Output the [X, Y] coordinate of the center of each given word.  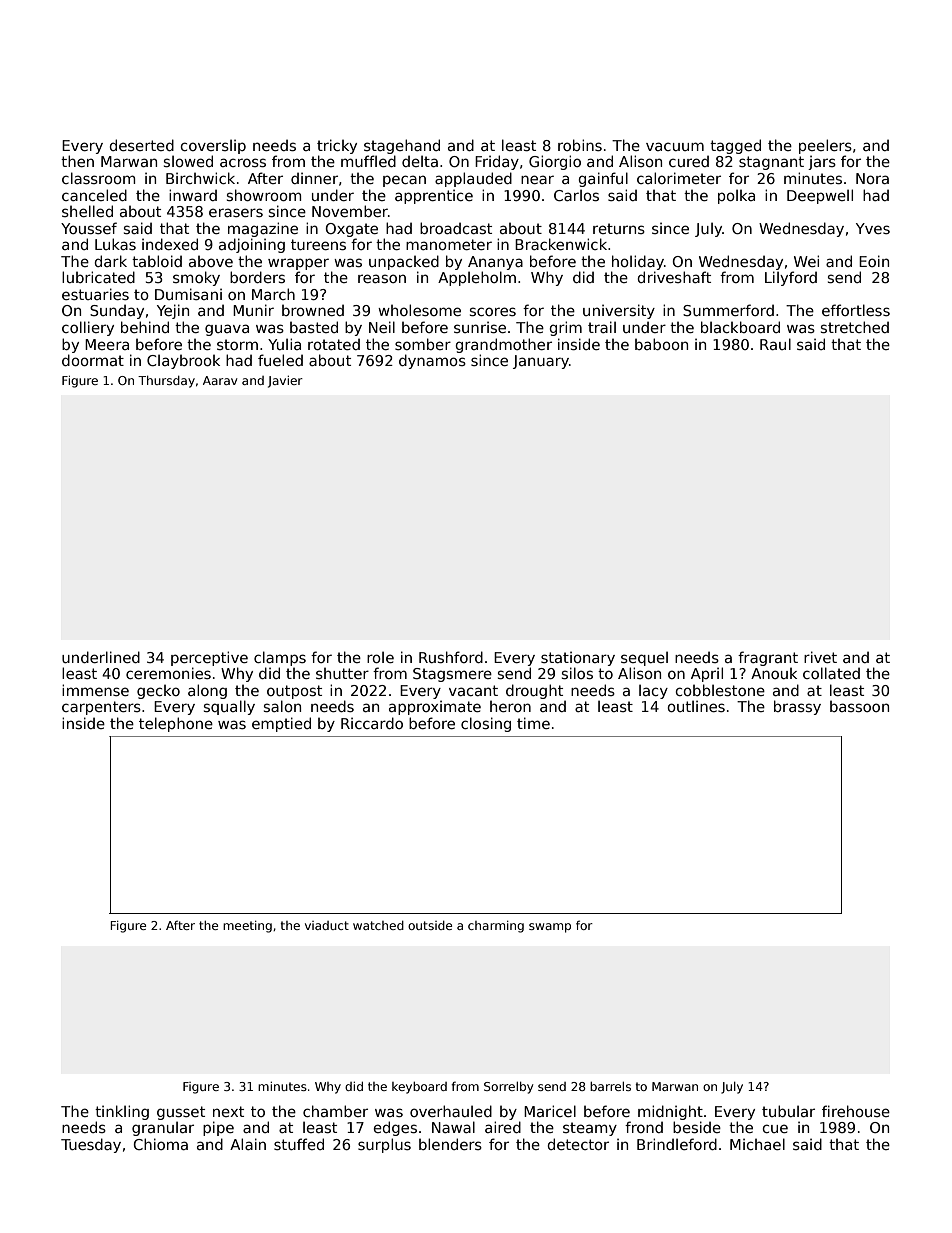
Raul [775, 344]
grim [565, 328]
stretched [855, 327]
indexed [170, 244]
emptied [281, 724]
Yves [873, 228]
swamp [550, 928]
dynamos [432, 361]
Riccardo [372, 723]
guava [227, 330]
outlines [696, 706]
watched [378, 925]
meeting [247, 927]
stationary [578, 658]
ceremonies [168, 673]
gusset [181, 1113]
